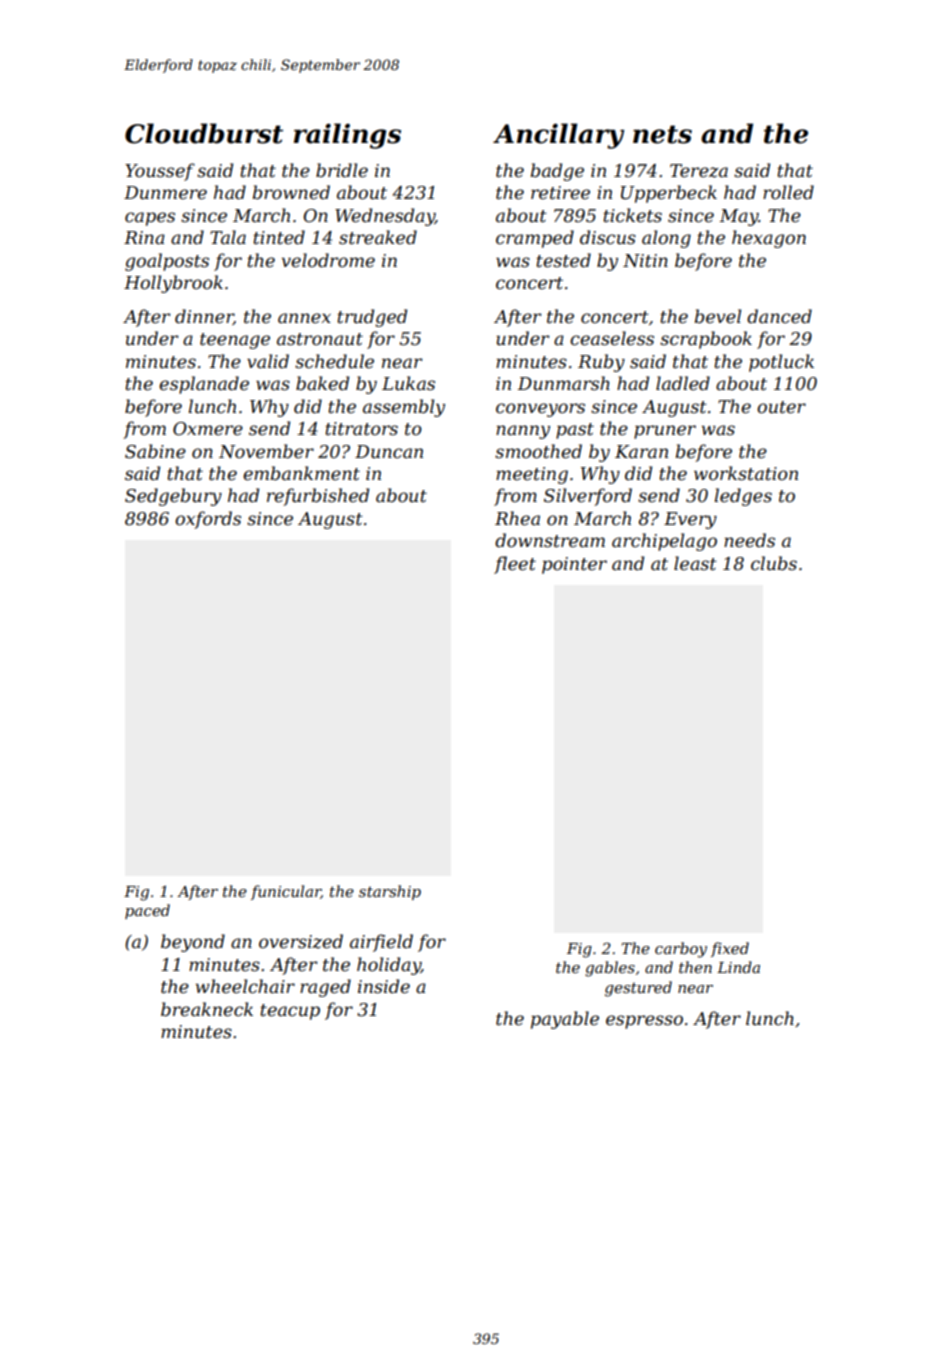  What do you see at coordinates (743, 497) in the image?
I see `ledges` at bounding box center [743, 497].
